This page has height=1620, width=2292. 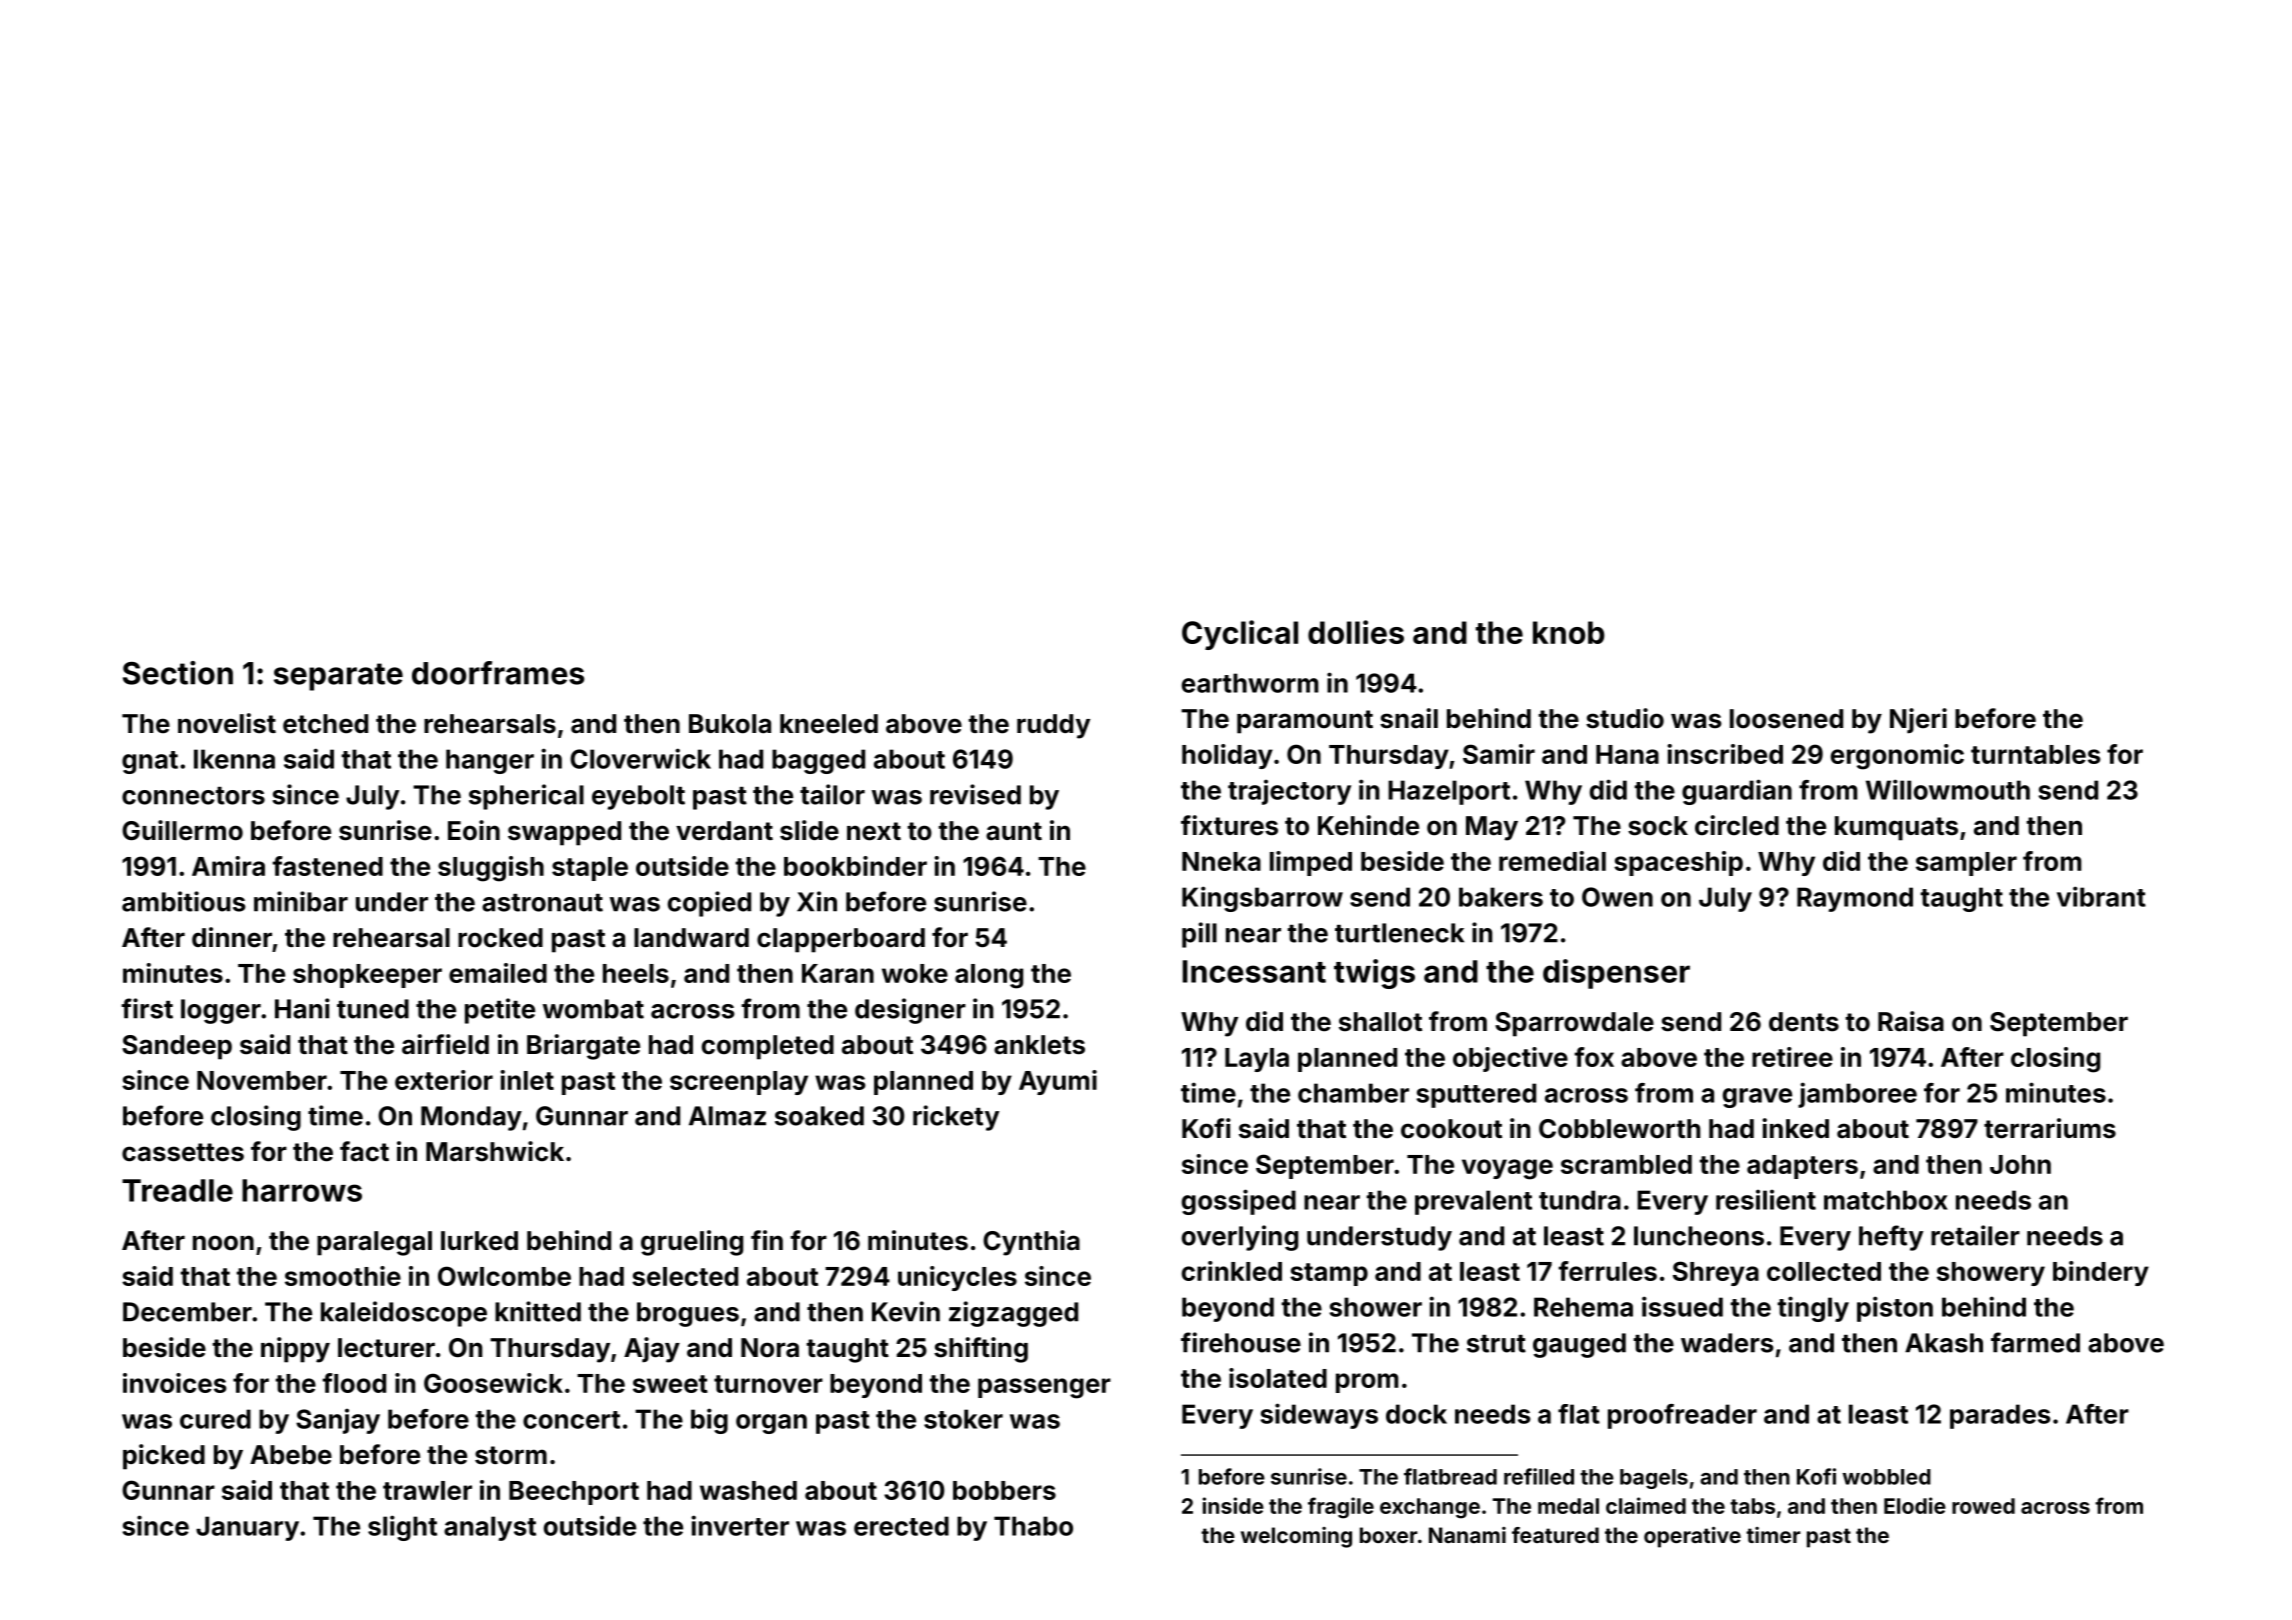 I want to click on dollies, so click(x=1356, y=632).
